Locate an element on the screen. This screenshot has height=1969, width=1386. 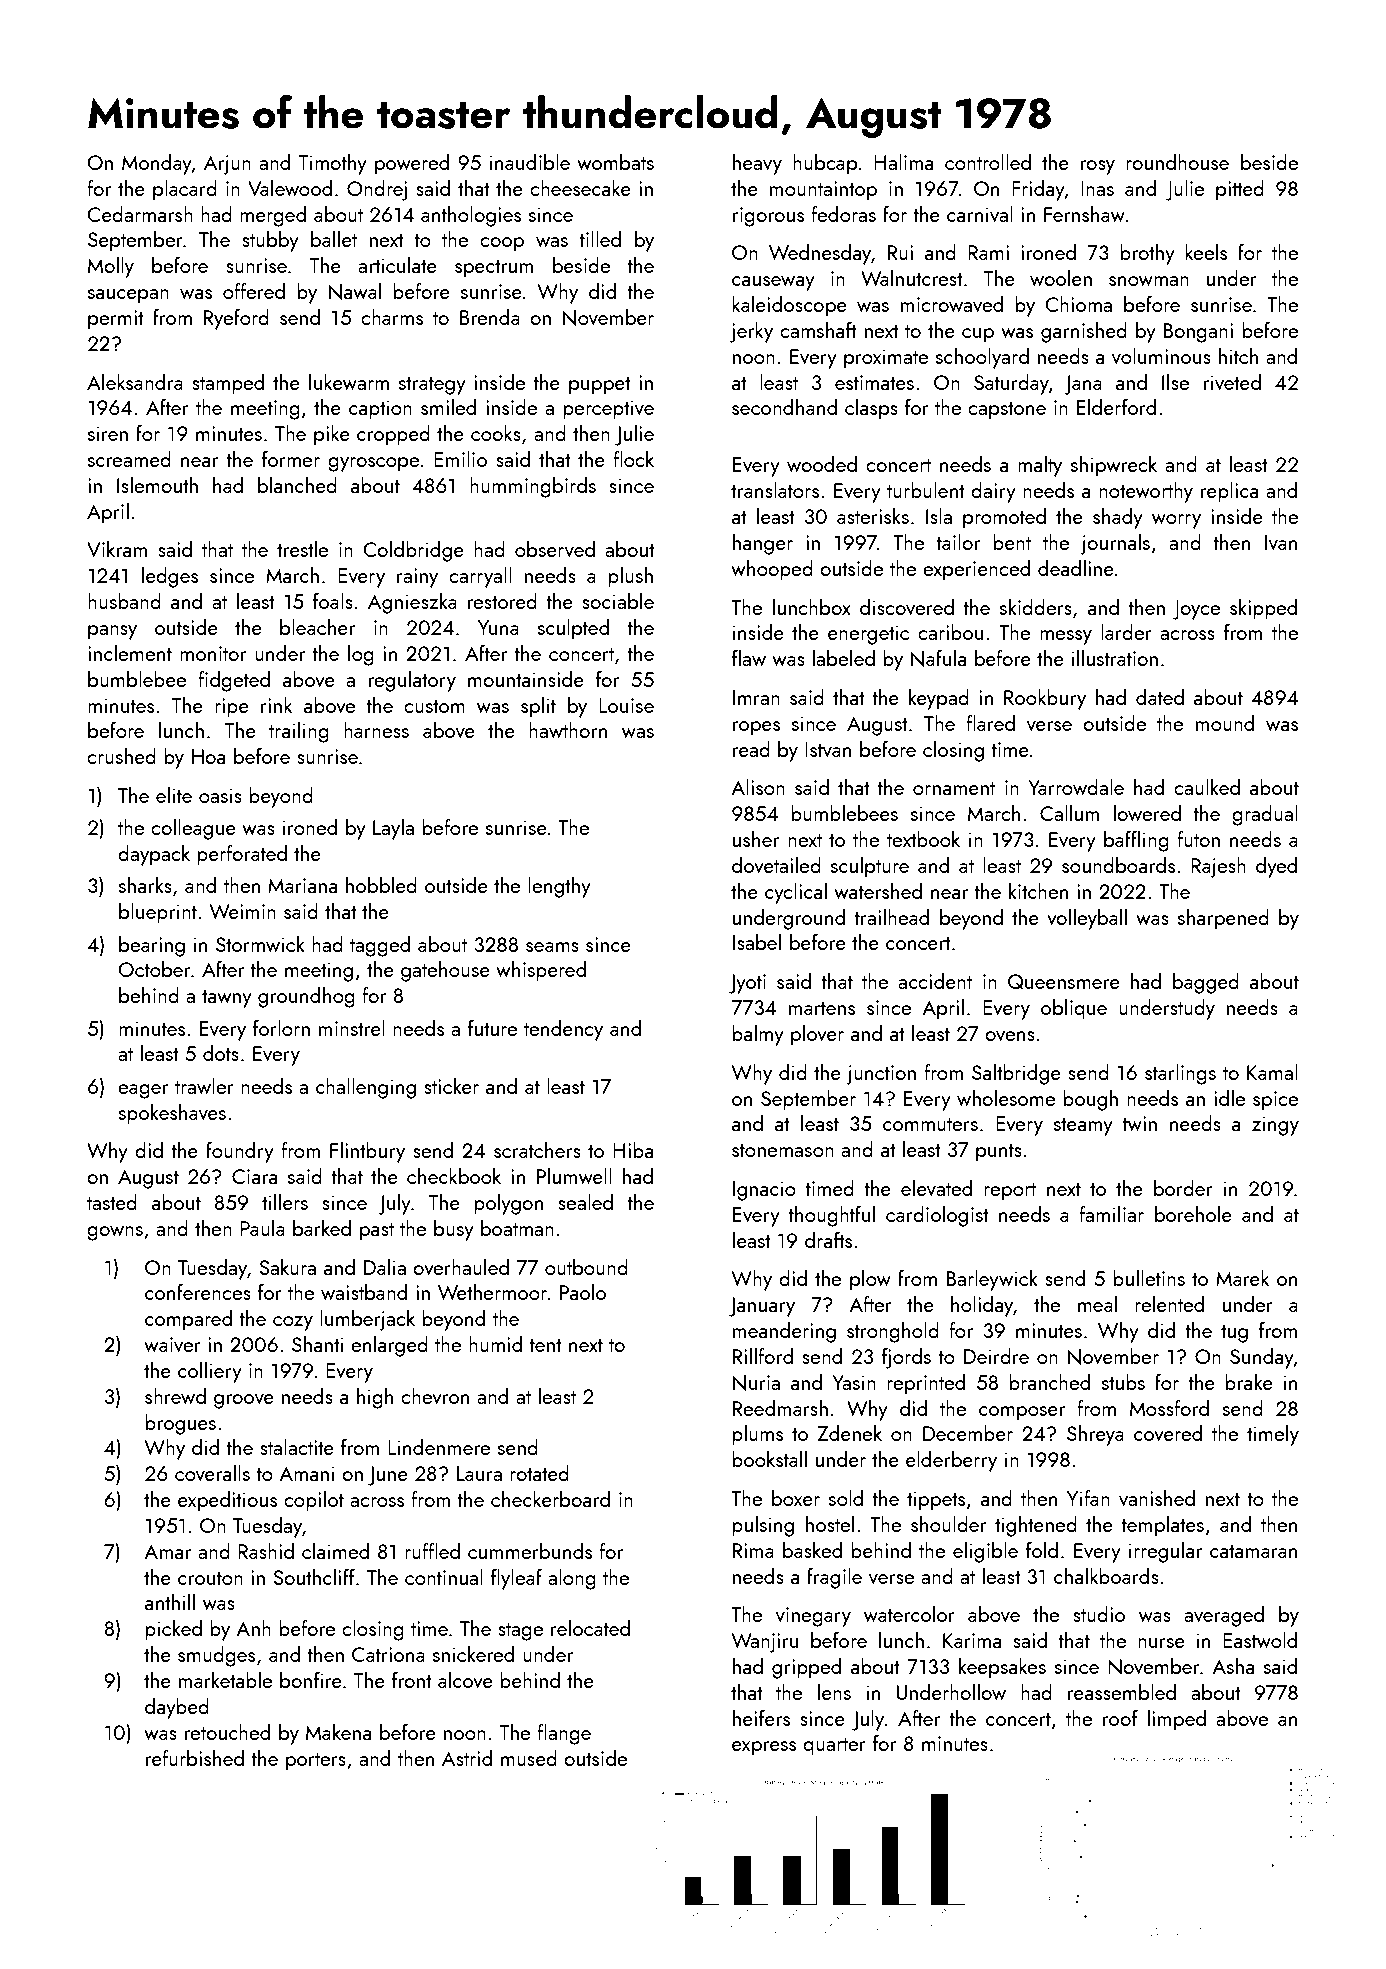
basked is located at coordinates (812, 1549).
